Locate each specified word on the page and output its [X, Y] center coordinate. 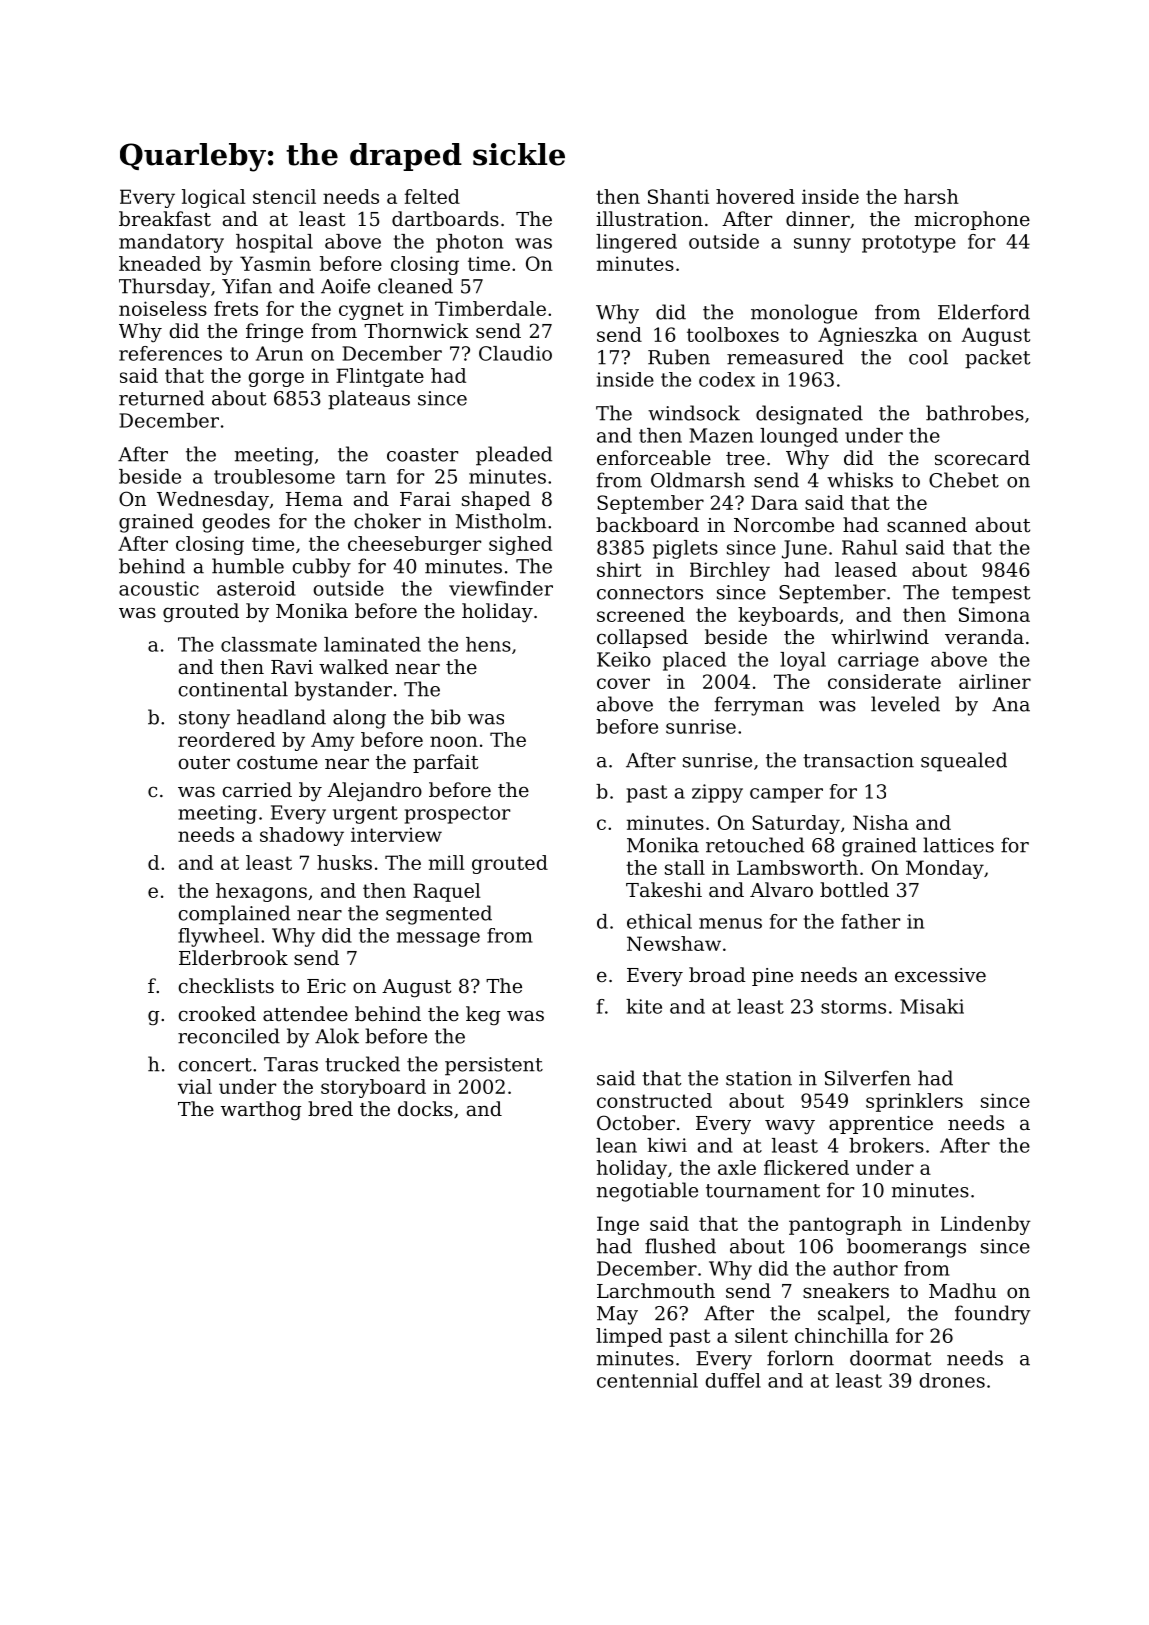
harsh [931, 196]
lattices [958, 845]
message [438, 939]
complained [234, 915]
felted [432, 196]
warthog [261, 1111]
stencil [284, 196]
